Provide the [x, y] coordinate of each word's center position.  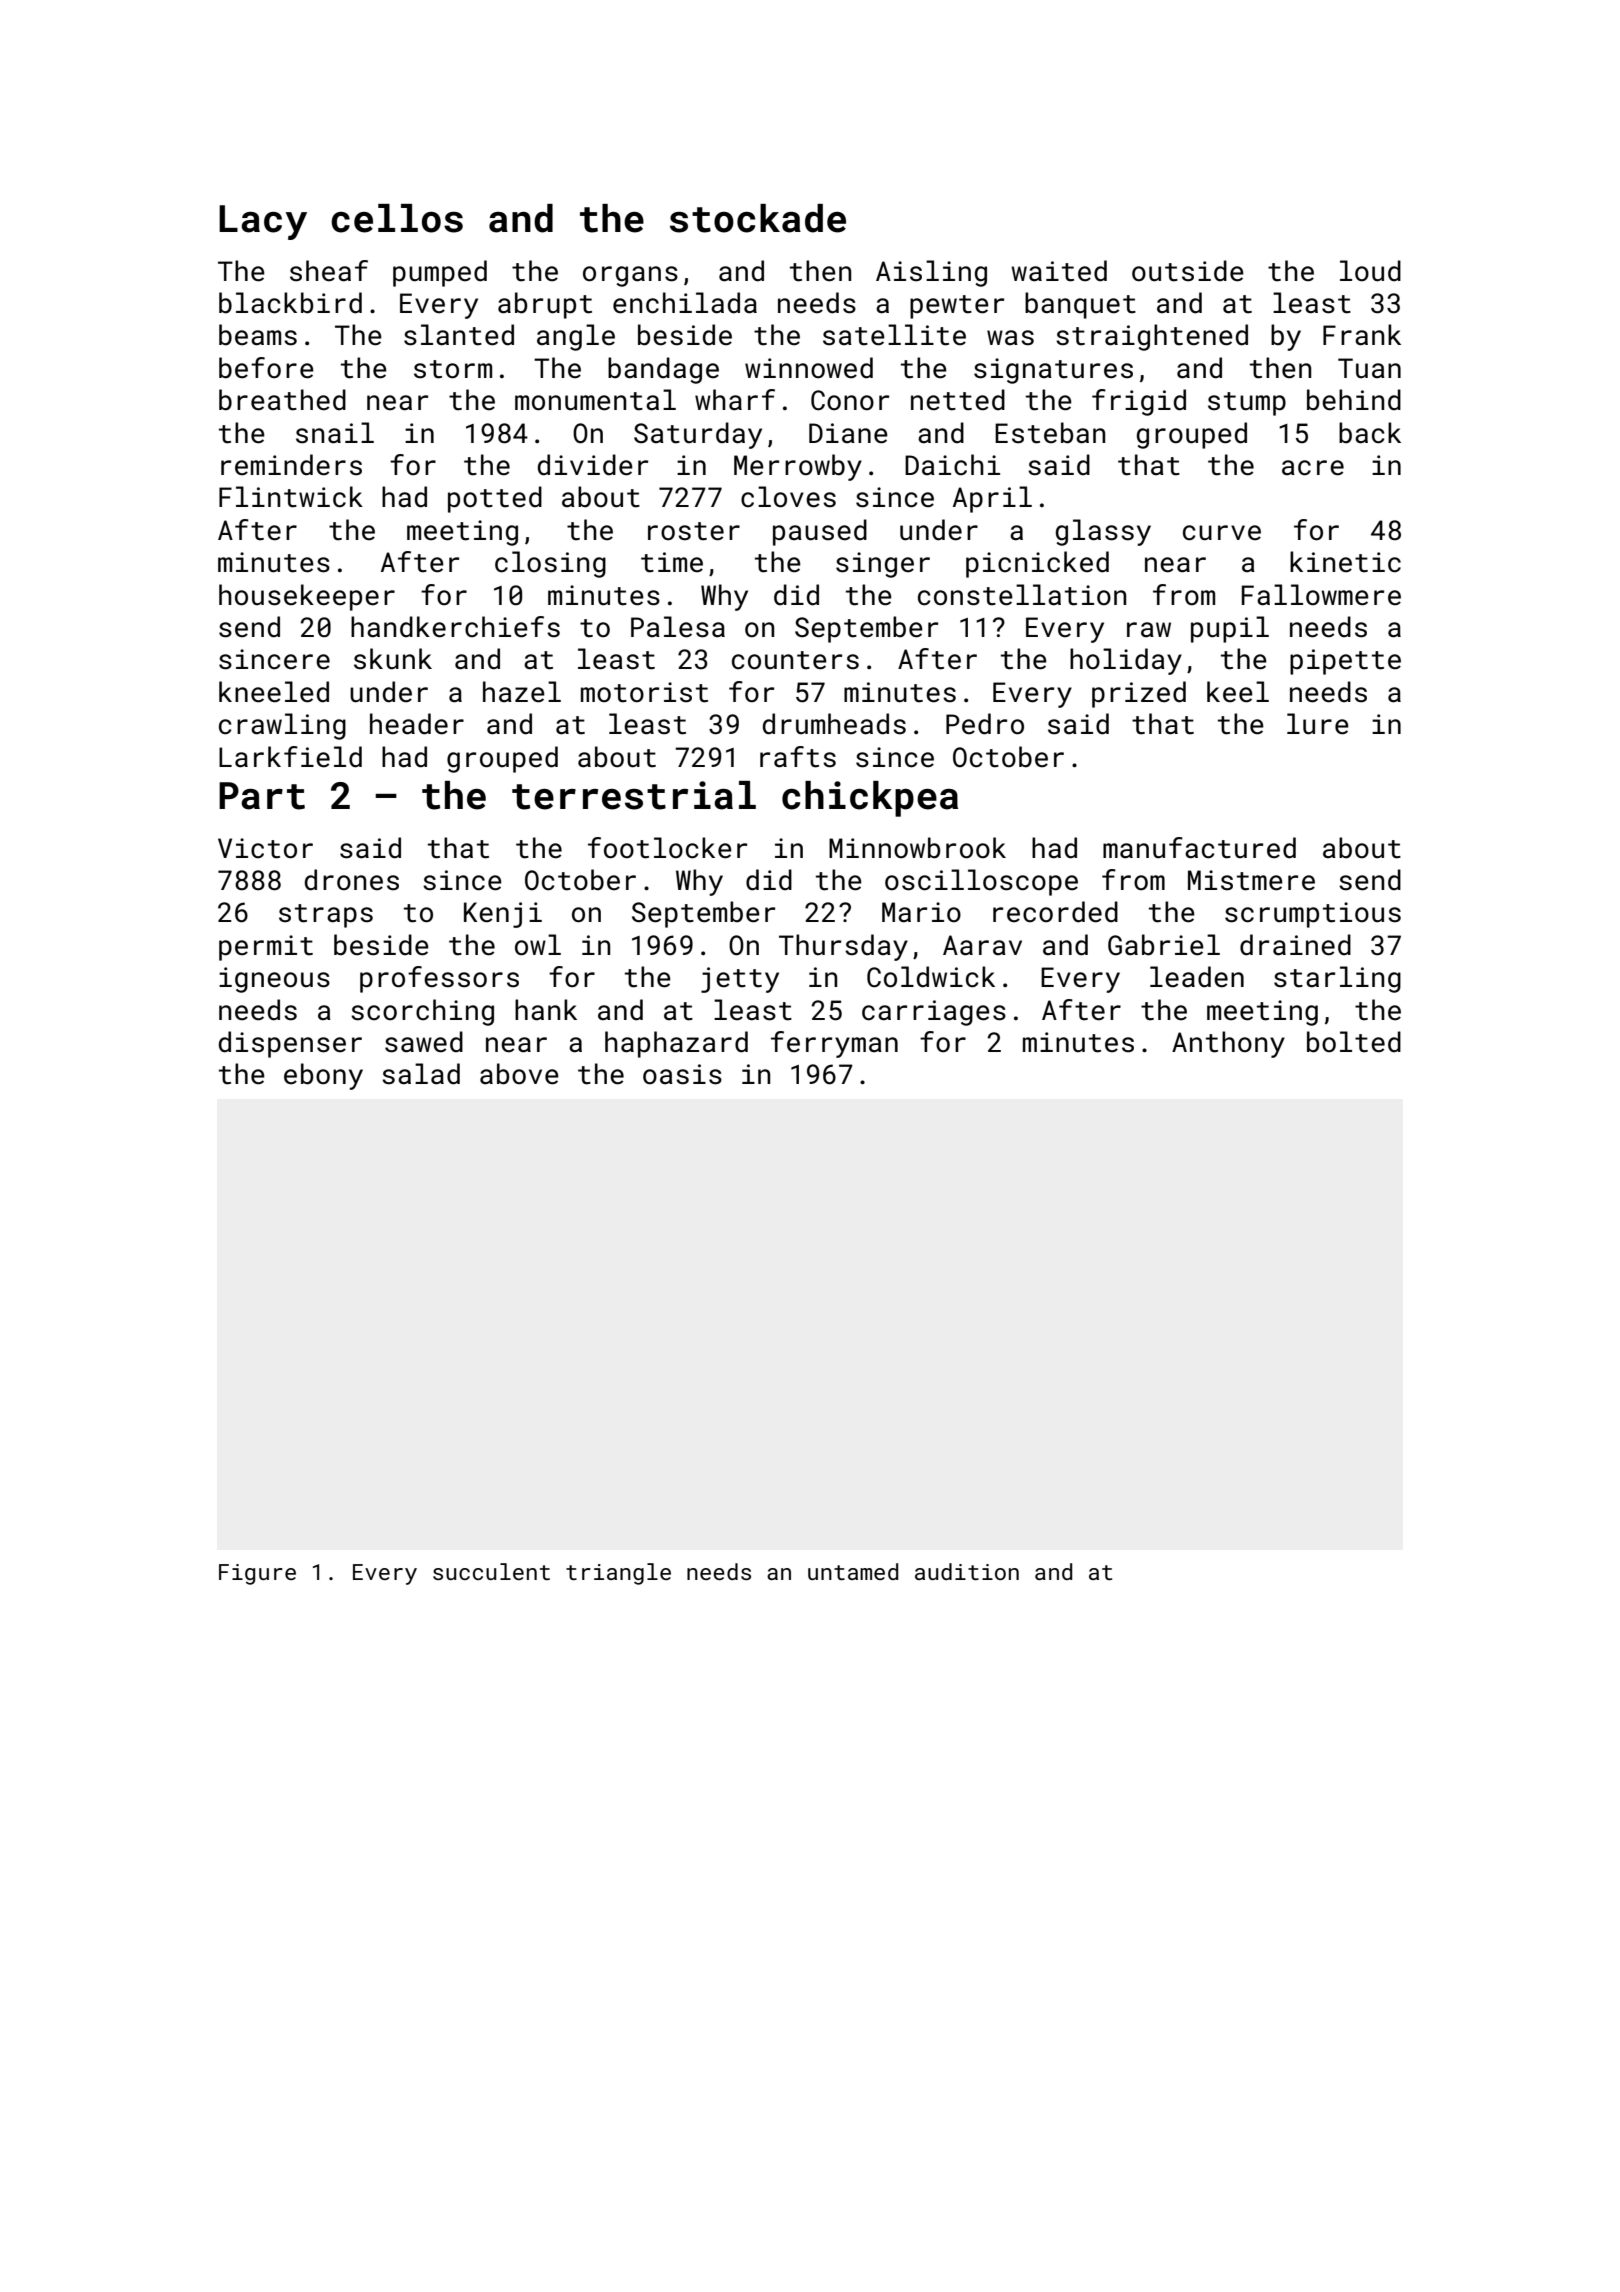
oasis [682, 1074]
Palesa [678, 627]
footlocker [667, 848]
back [1370, 433]
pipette [1345, 662]
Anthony [1228, 1044]
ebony [323, 1076]
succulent [491, 1571]
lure [1318, 724]
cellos [397, 218]
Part [262, 796]
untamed [853, 1571]
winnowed [809, 368]
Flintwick [291, 497]
